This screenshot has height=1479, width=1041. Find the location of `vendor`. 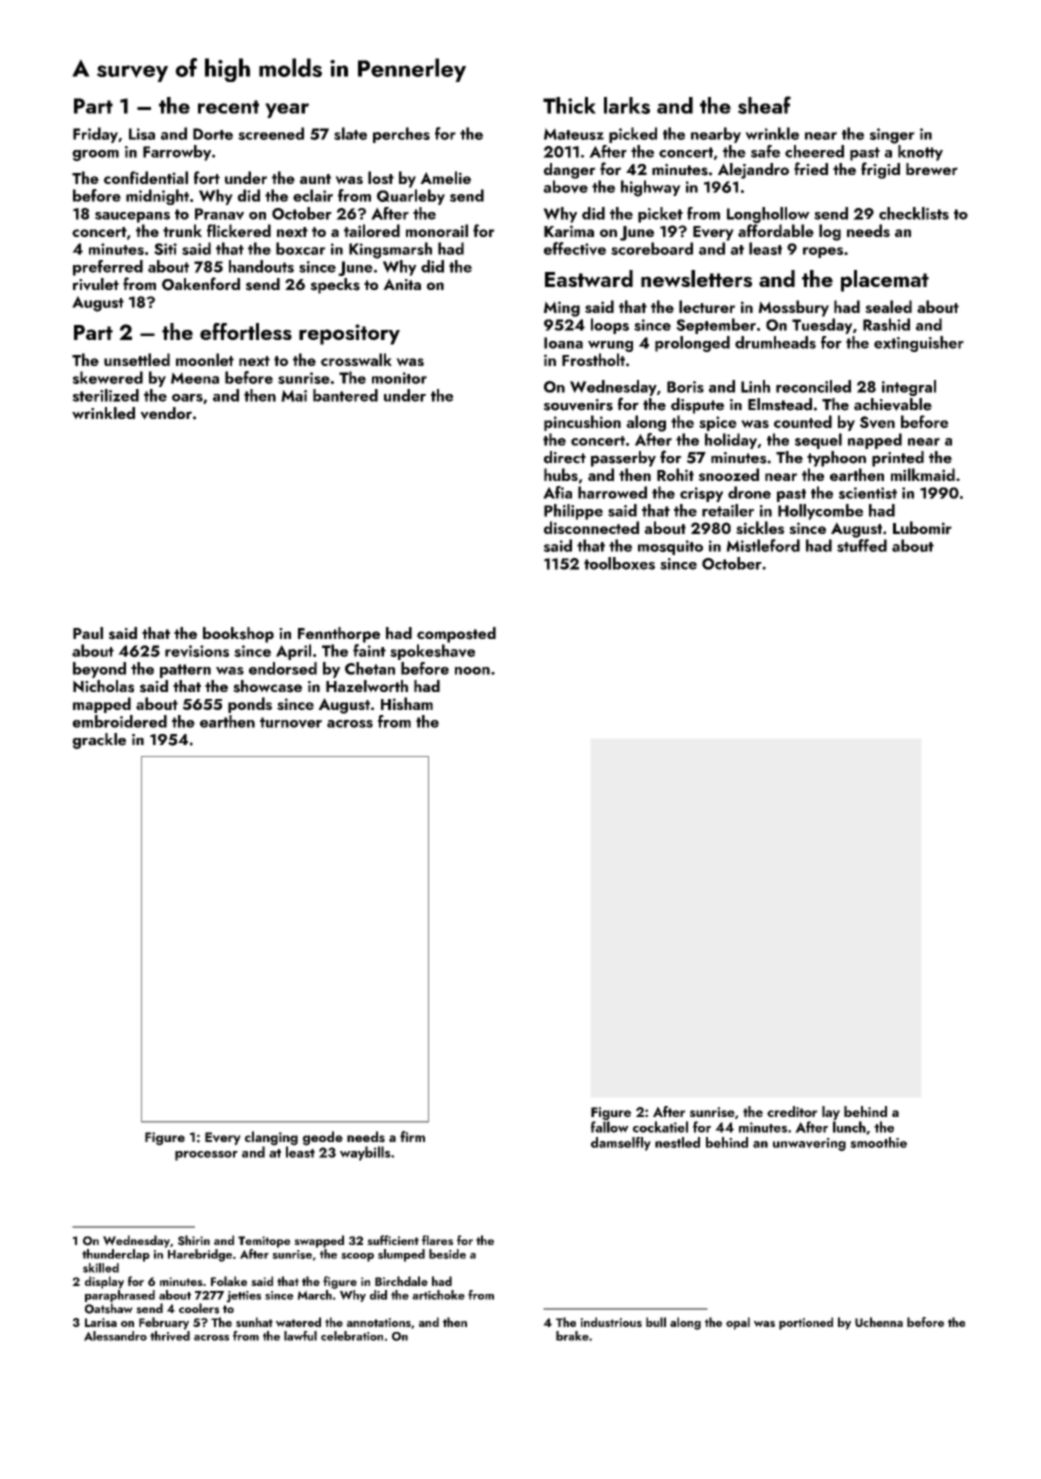

vendor is located at coordinates (166, 413).
